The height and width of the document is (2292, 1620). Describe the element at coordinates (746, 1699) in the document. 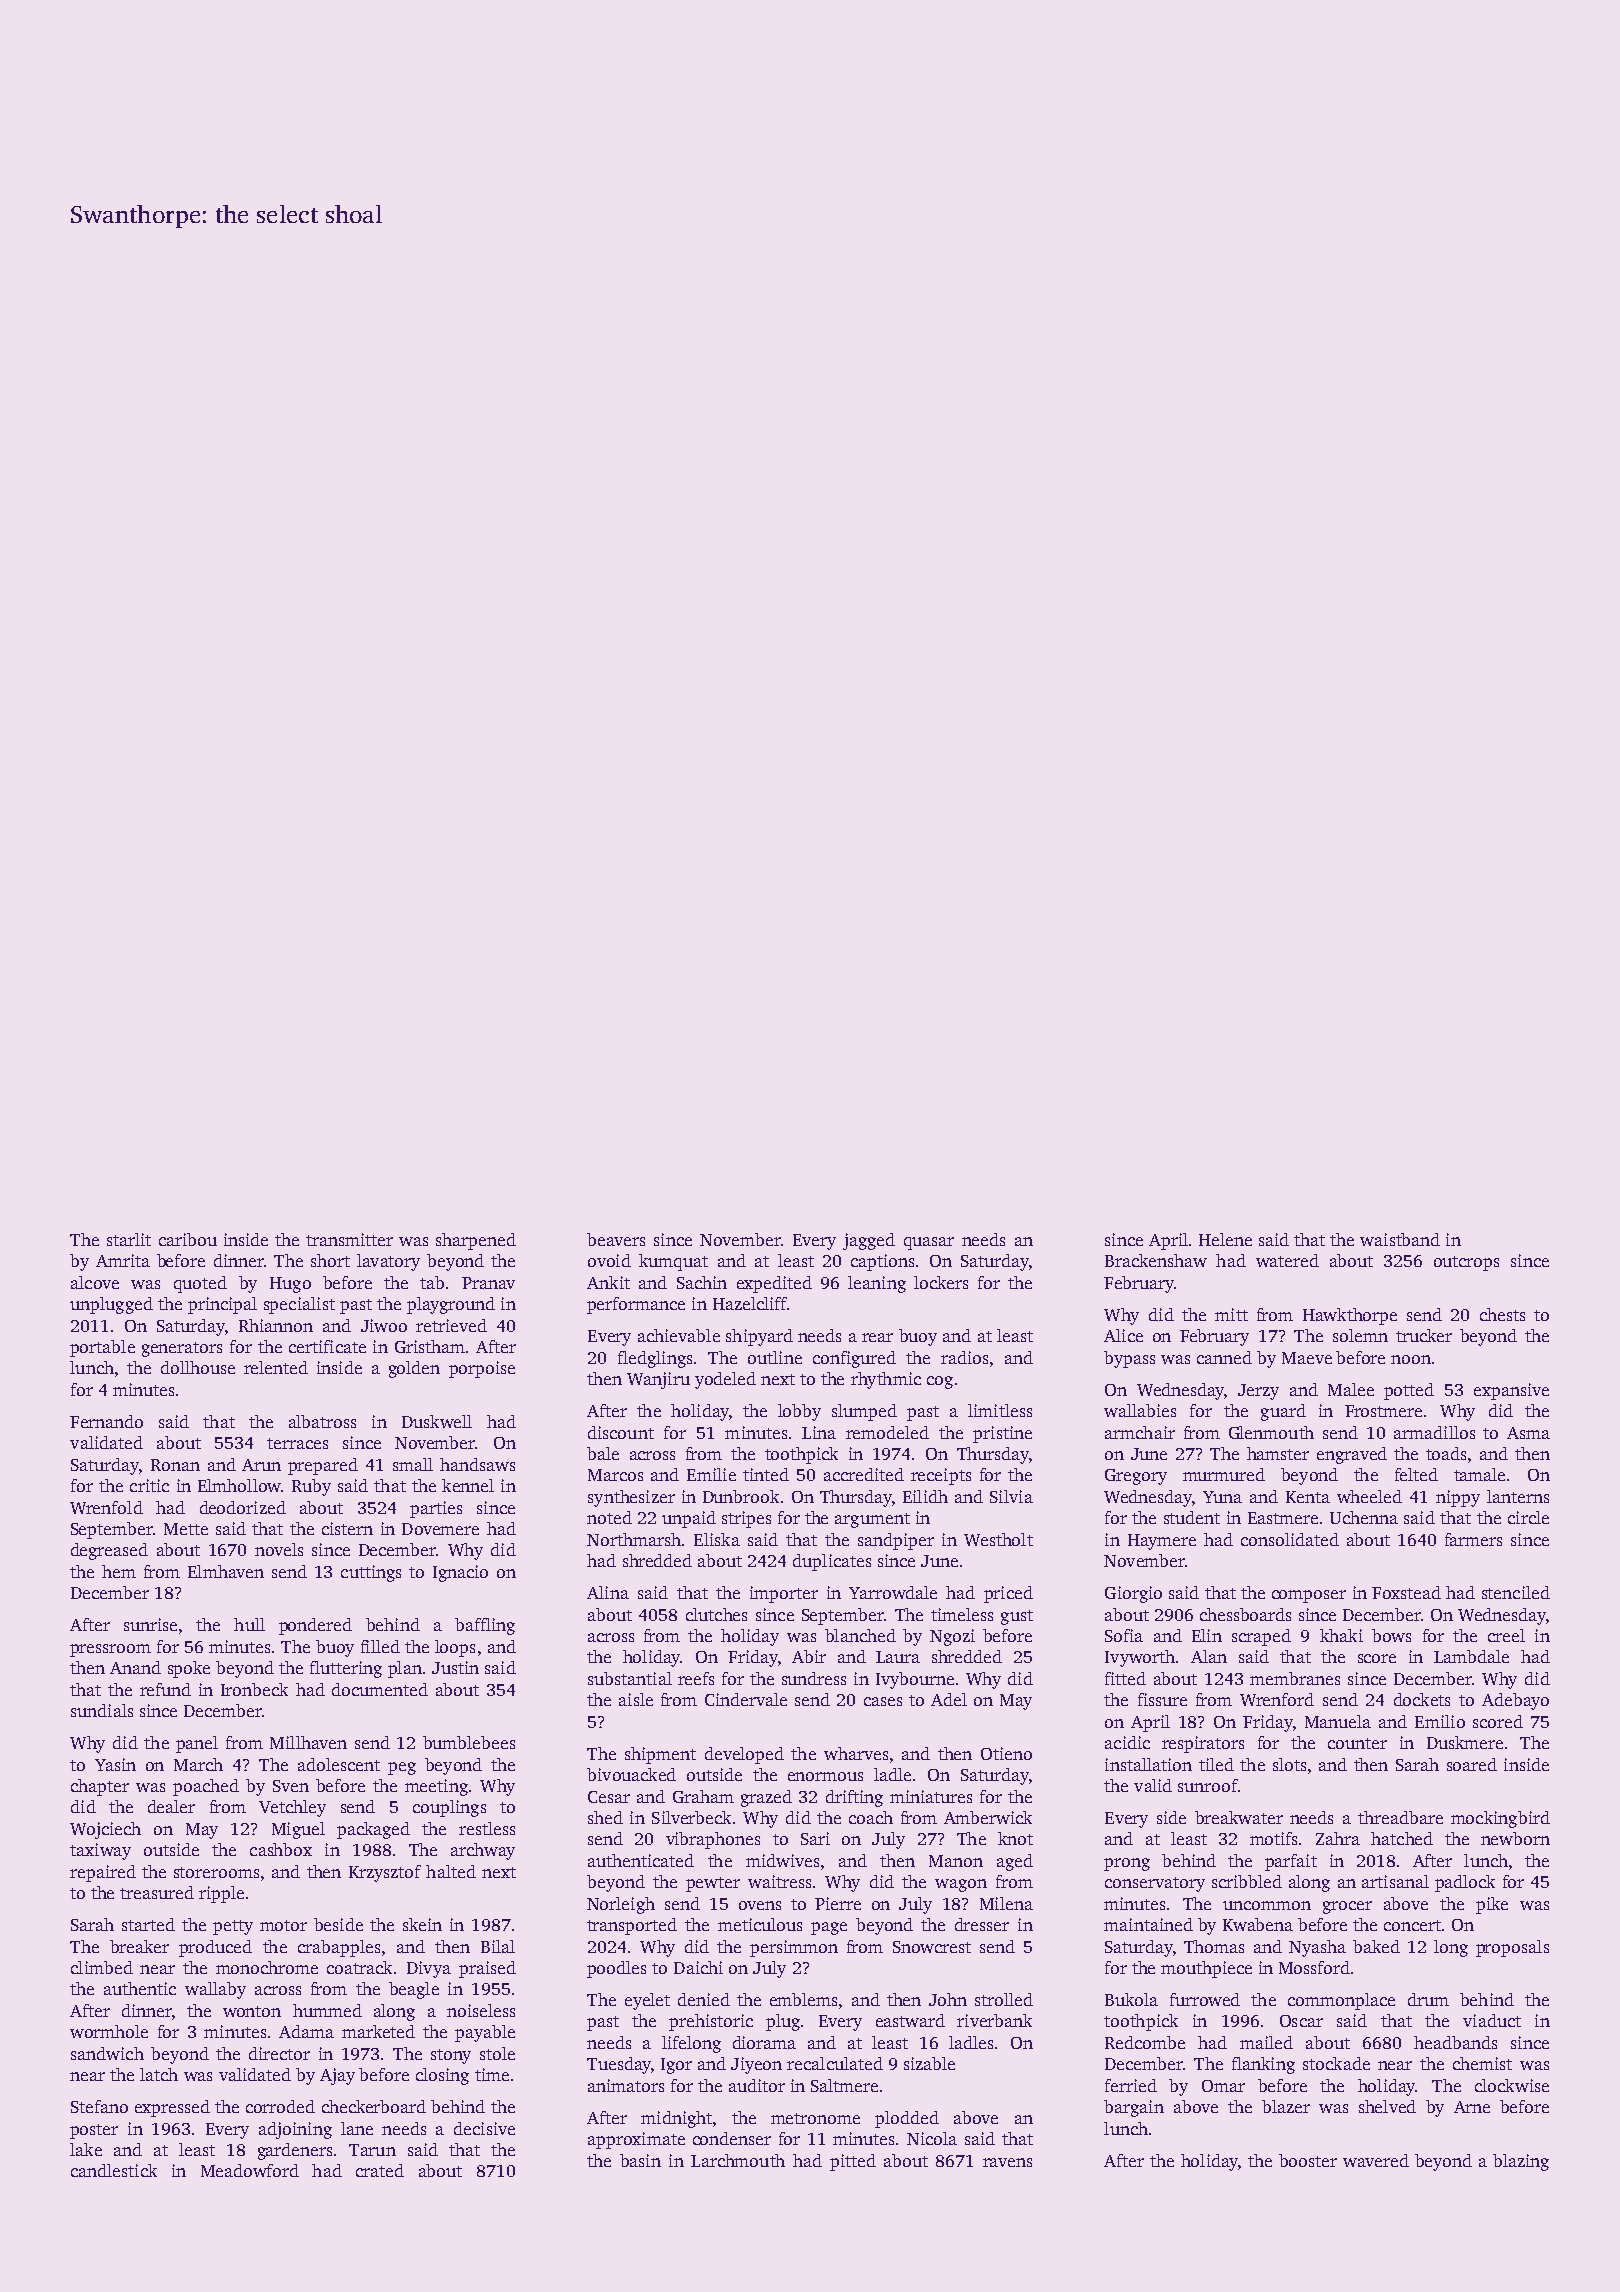

I see `Cindervale` at that location.
